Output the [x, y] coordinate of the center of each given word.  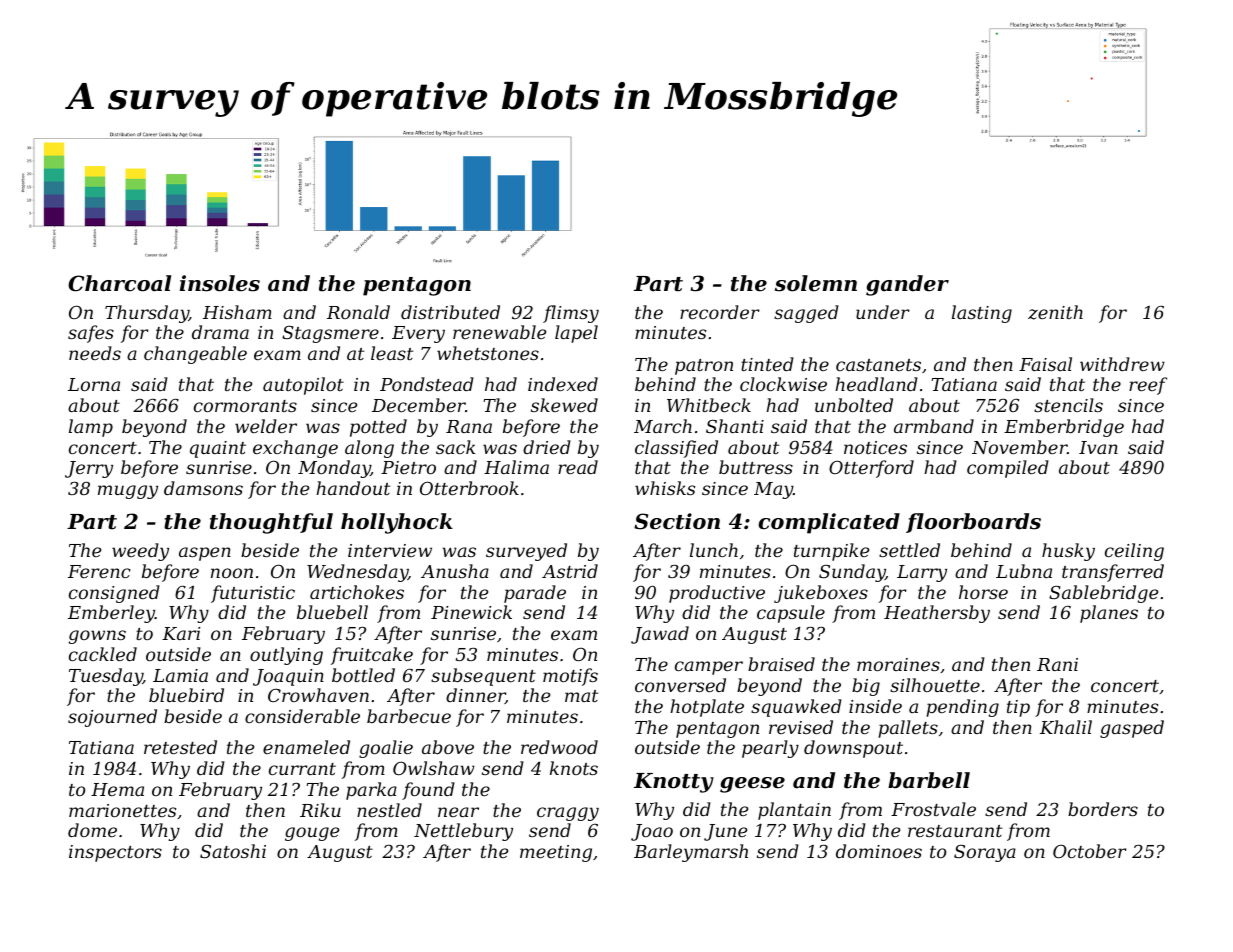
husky [1068, 552]
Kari [181, 633]
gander [907, 285]
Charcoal [119, 283]
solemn [816, 283]
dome [92, 830]
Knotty [674, 783]
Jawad [660, 635]
